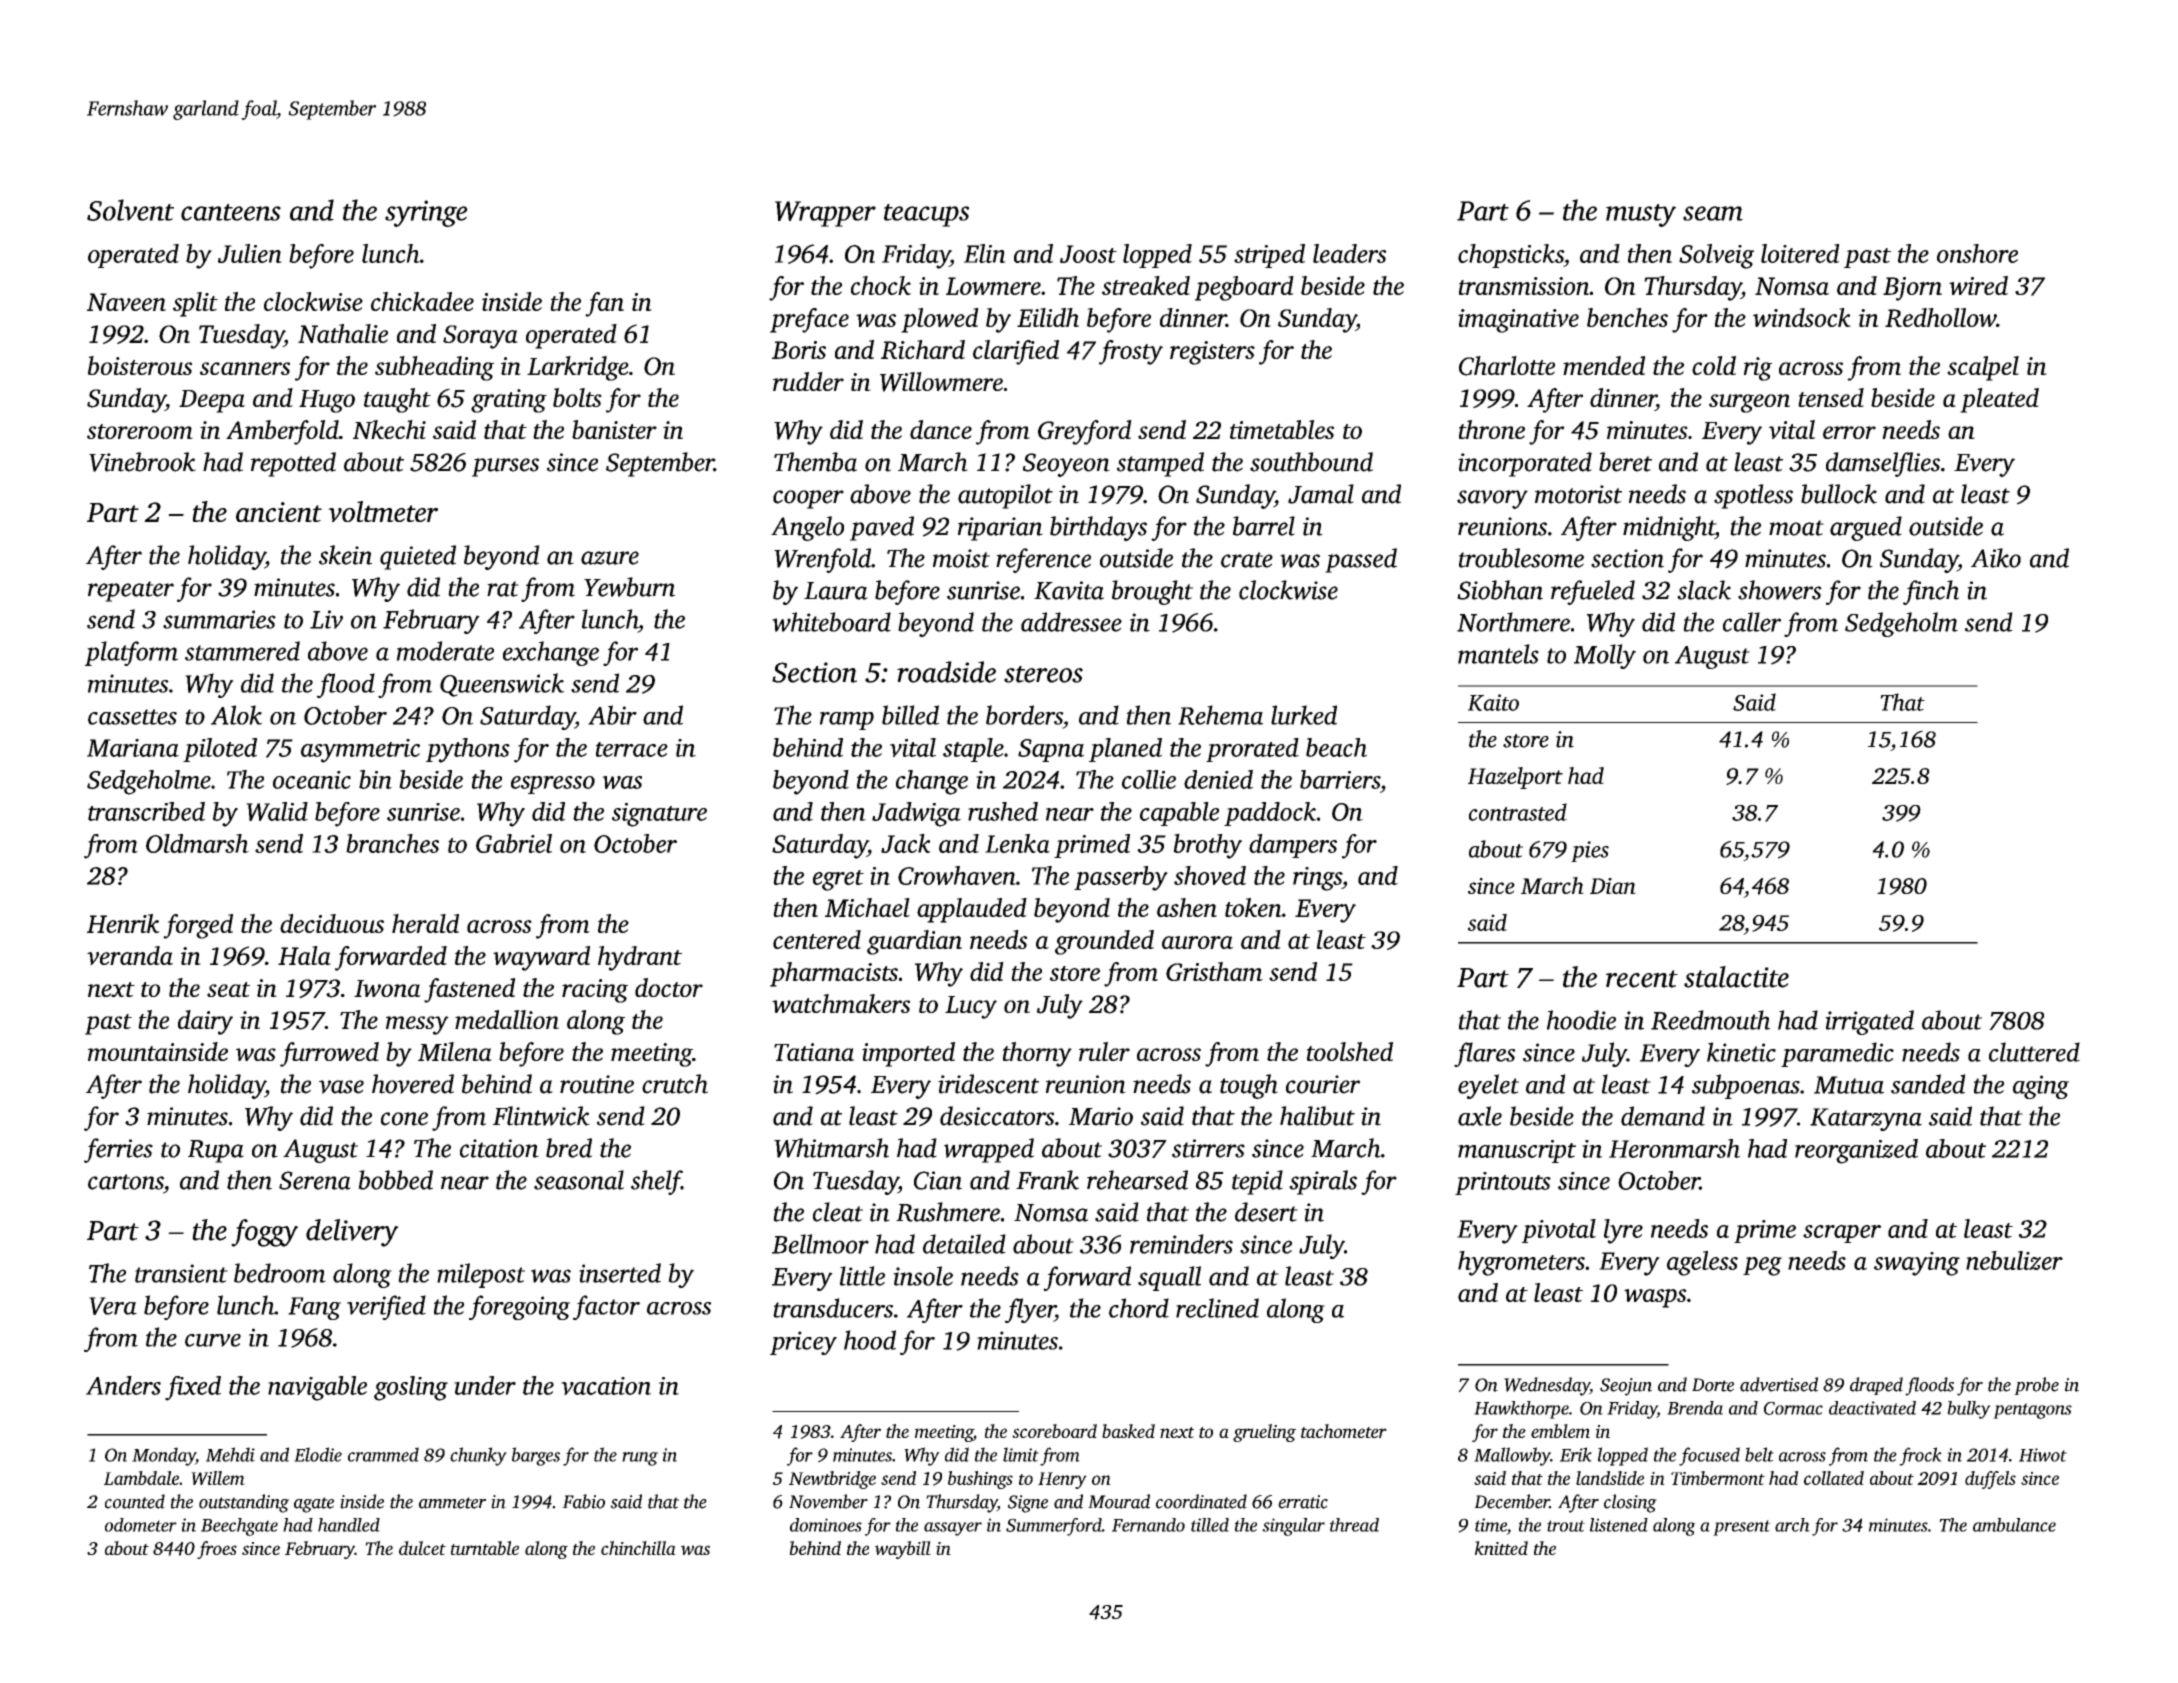 The width and height of the document is (2178, 1683). What do you see at coordinates (426, 213) in the document?
I see `syringe` at bounding box center [426, 213].
